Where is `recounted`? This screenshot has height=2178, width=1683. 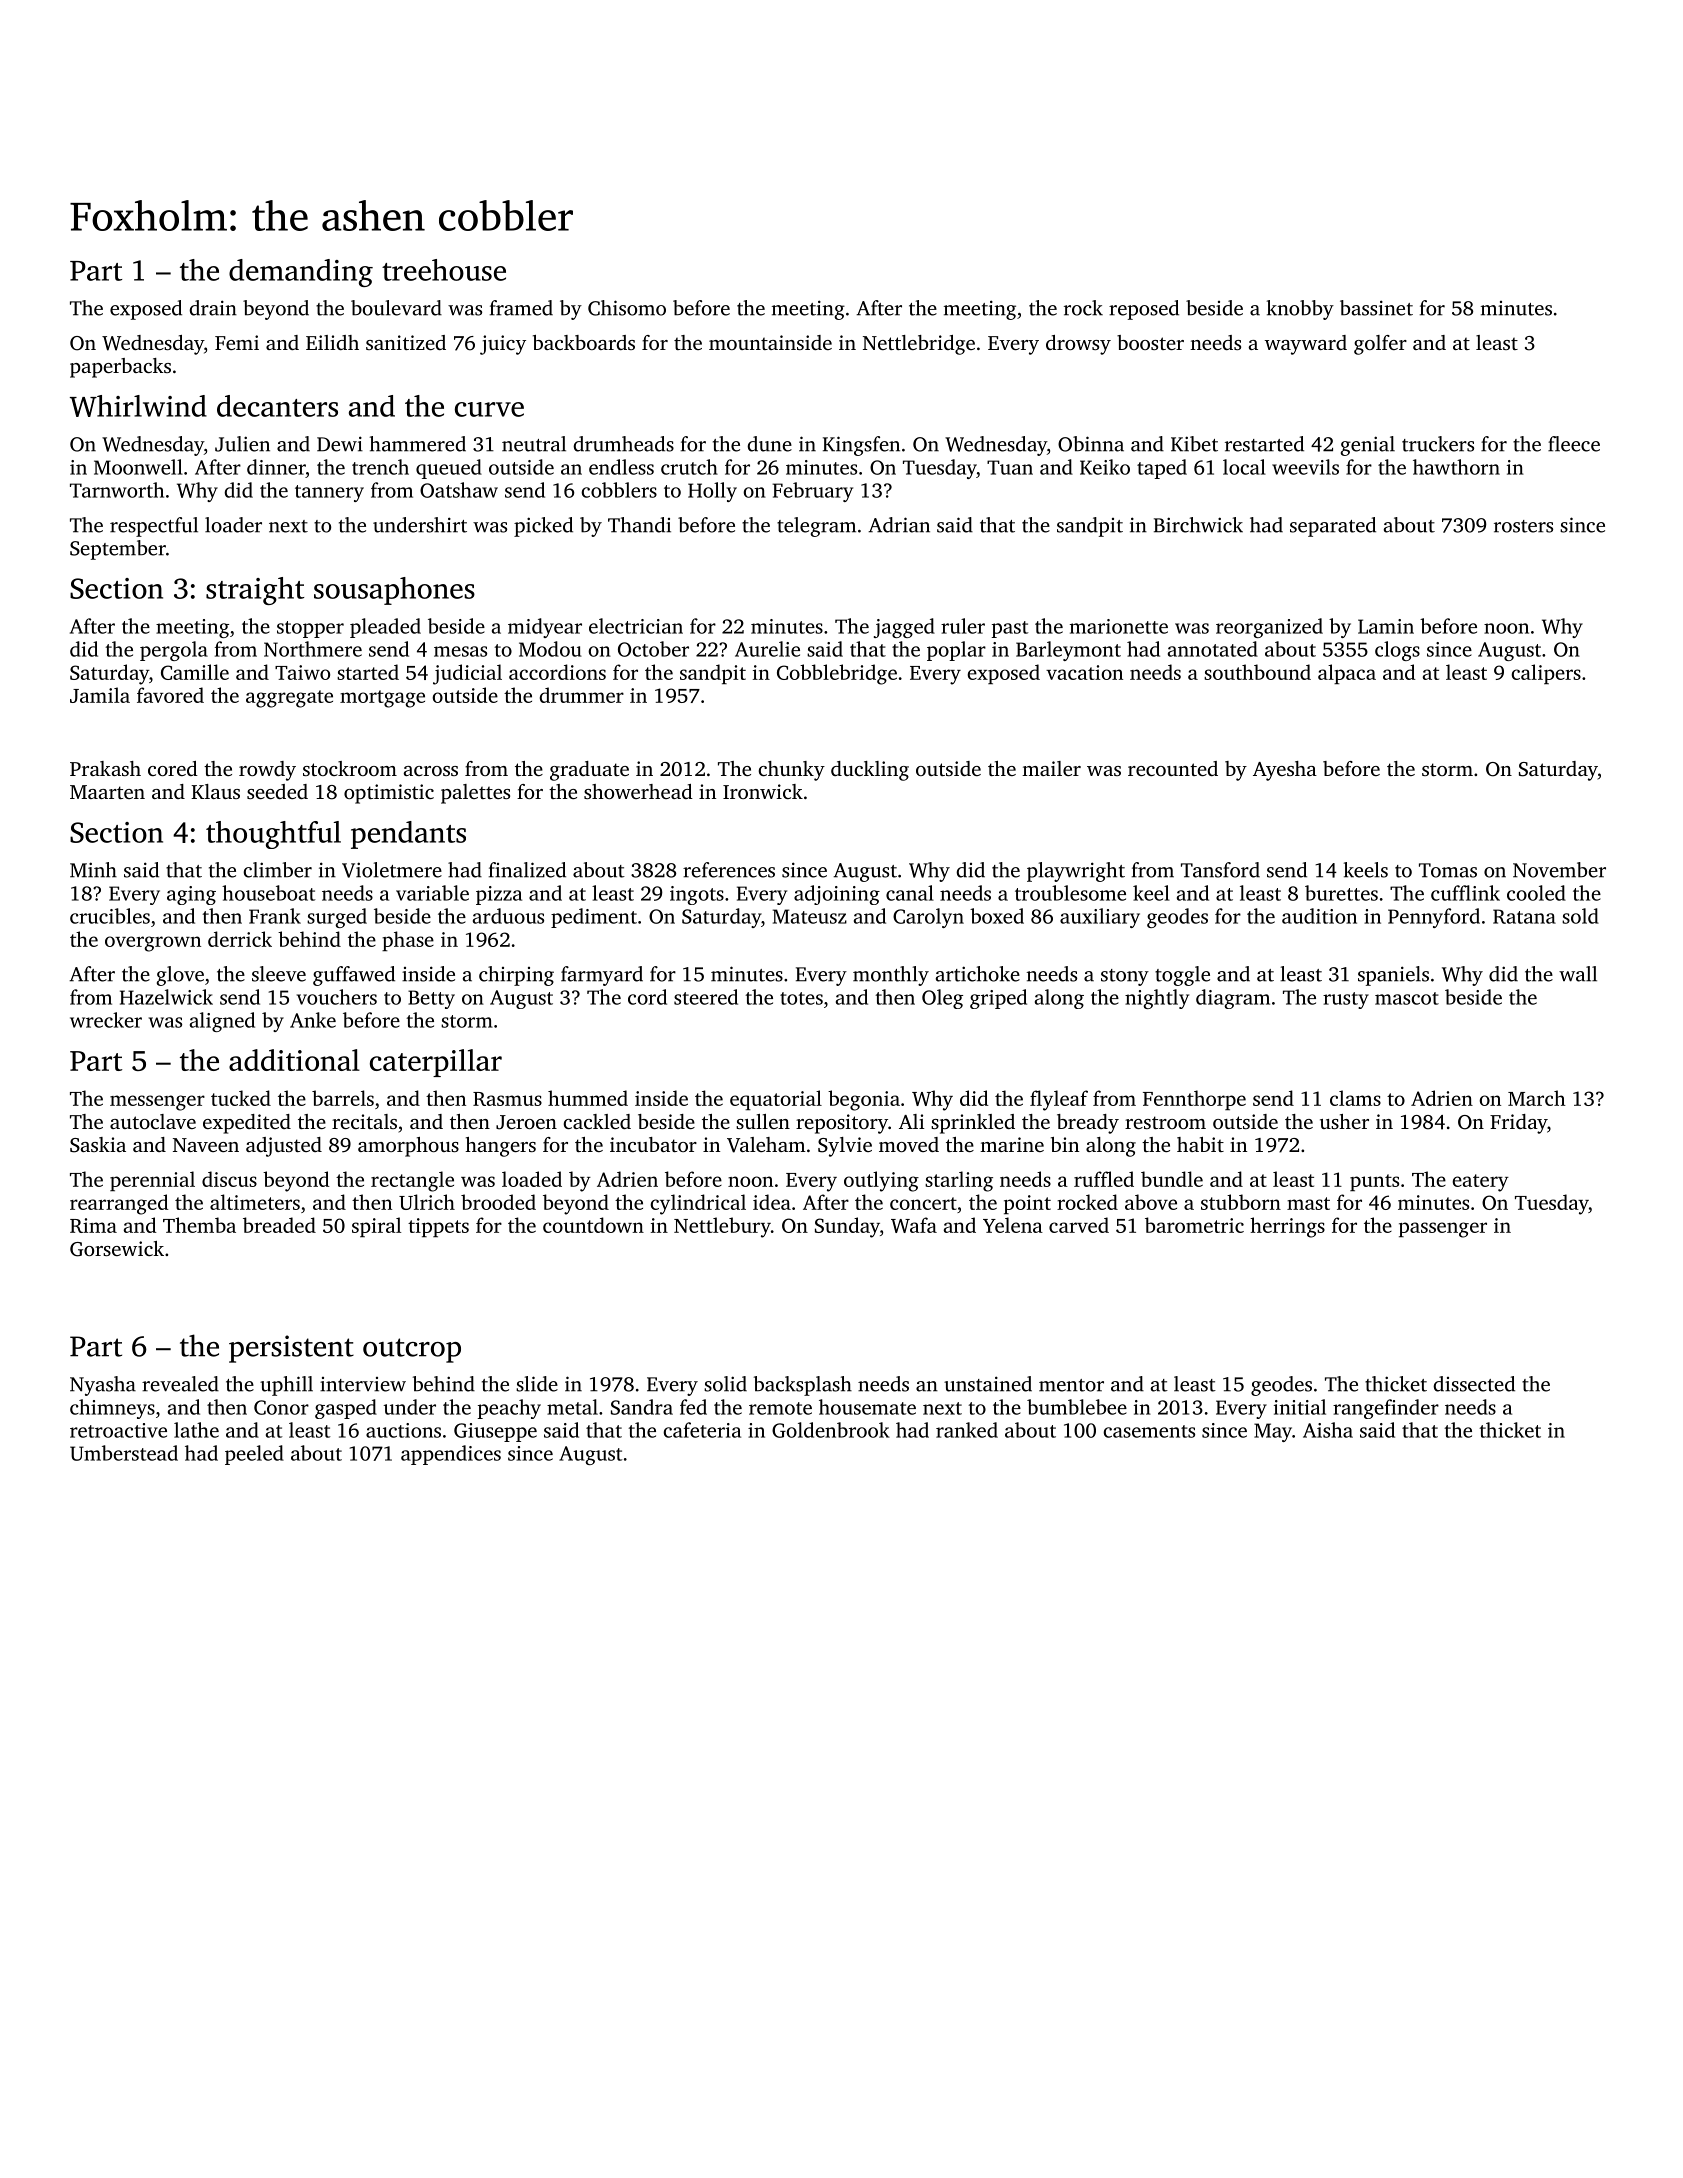
recounted is located at coordinates (1173, 768).
